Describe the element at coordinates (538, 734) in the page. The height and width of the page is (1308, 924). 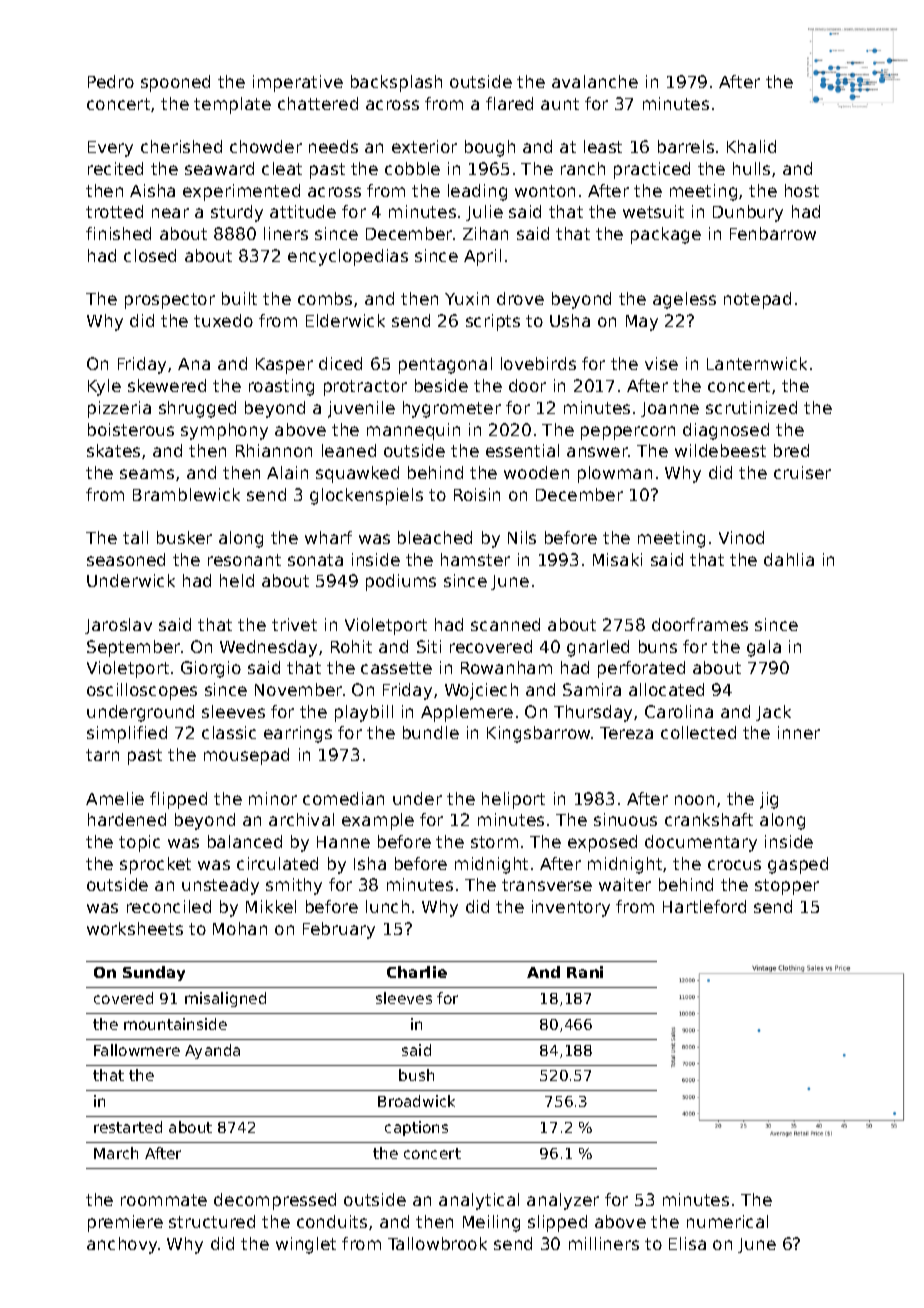
I see `Kingsbarrow` at that location.
